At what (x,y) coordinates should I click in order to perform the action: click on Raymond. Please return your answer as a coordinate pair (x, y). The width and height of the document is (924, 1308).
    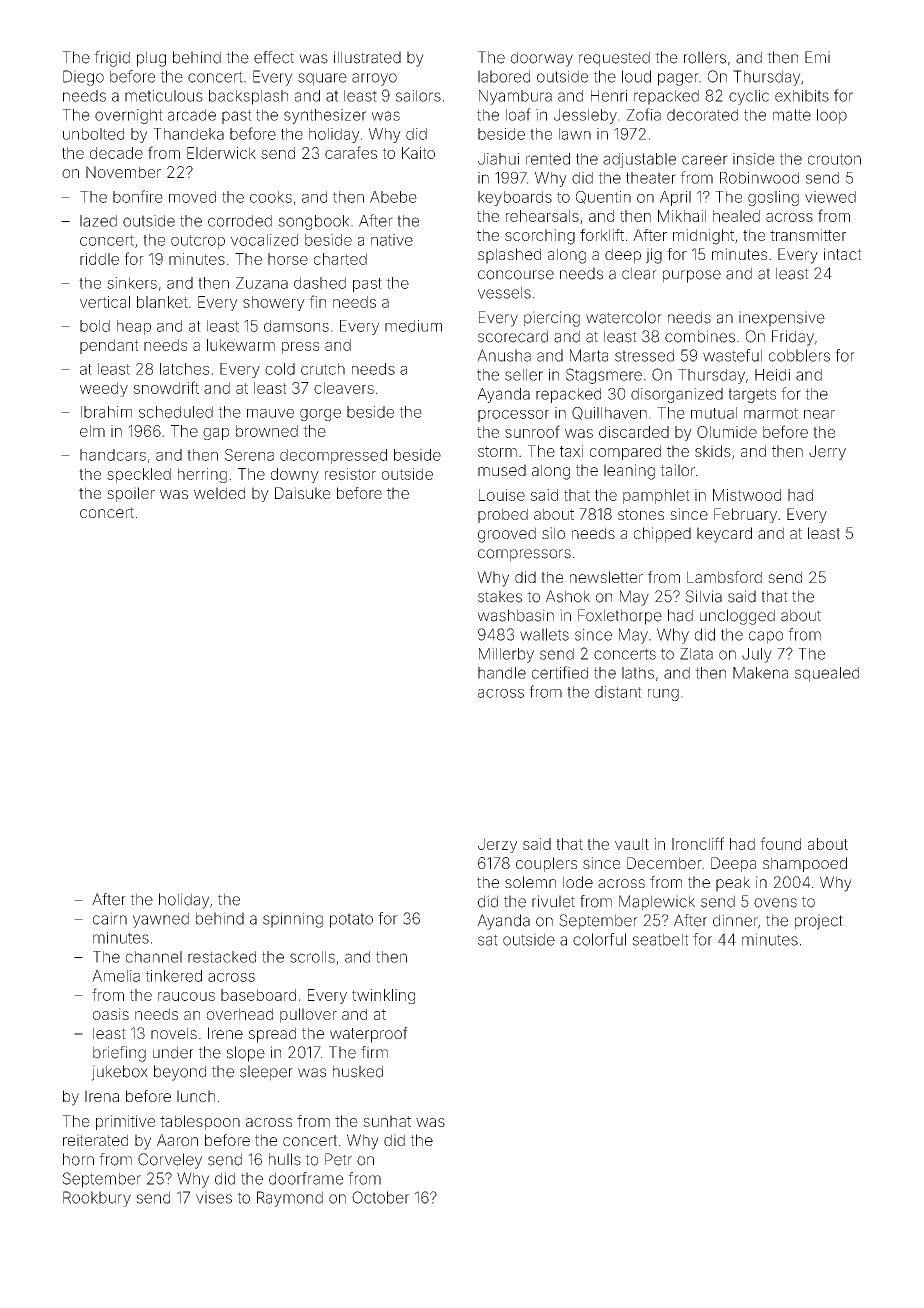
    Looking at the image, I should click on (290, 1199).
